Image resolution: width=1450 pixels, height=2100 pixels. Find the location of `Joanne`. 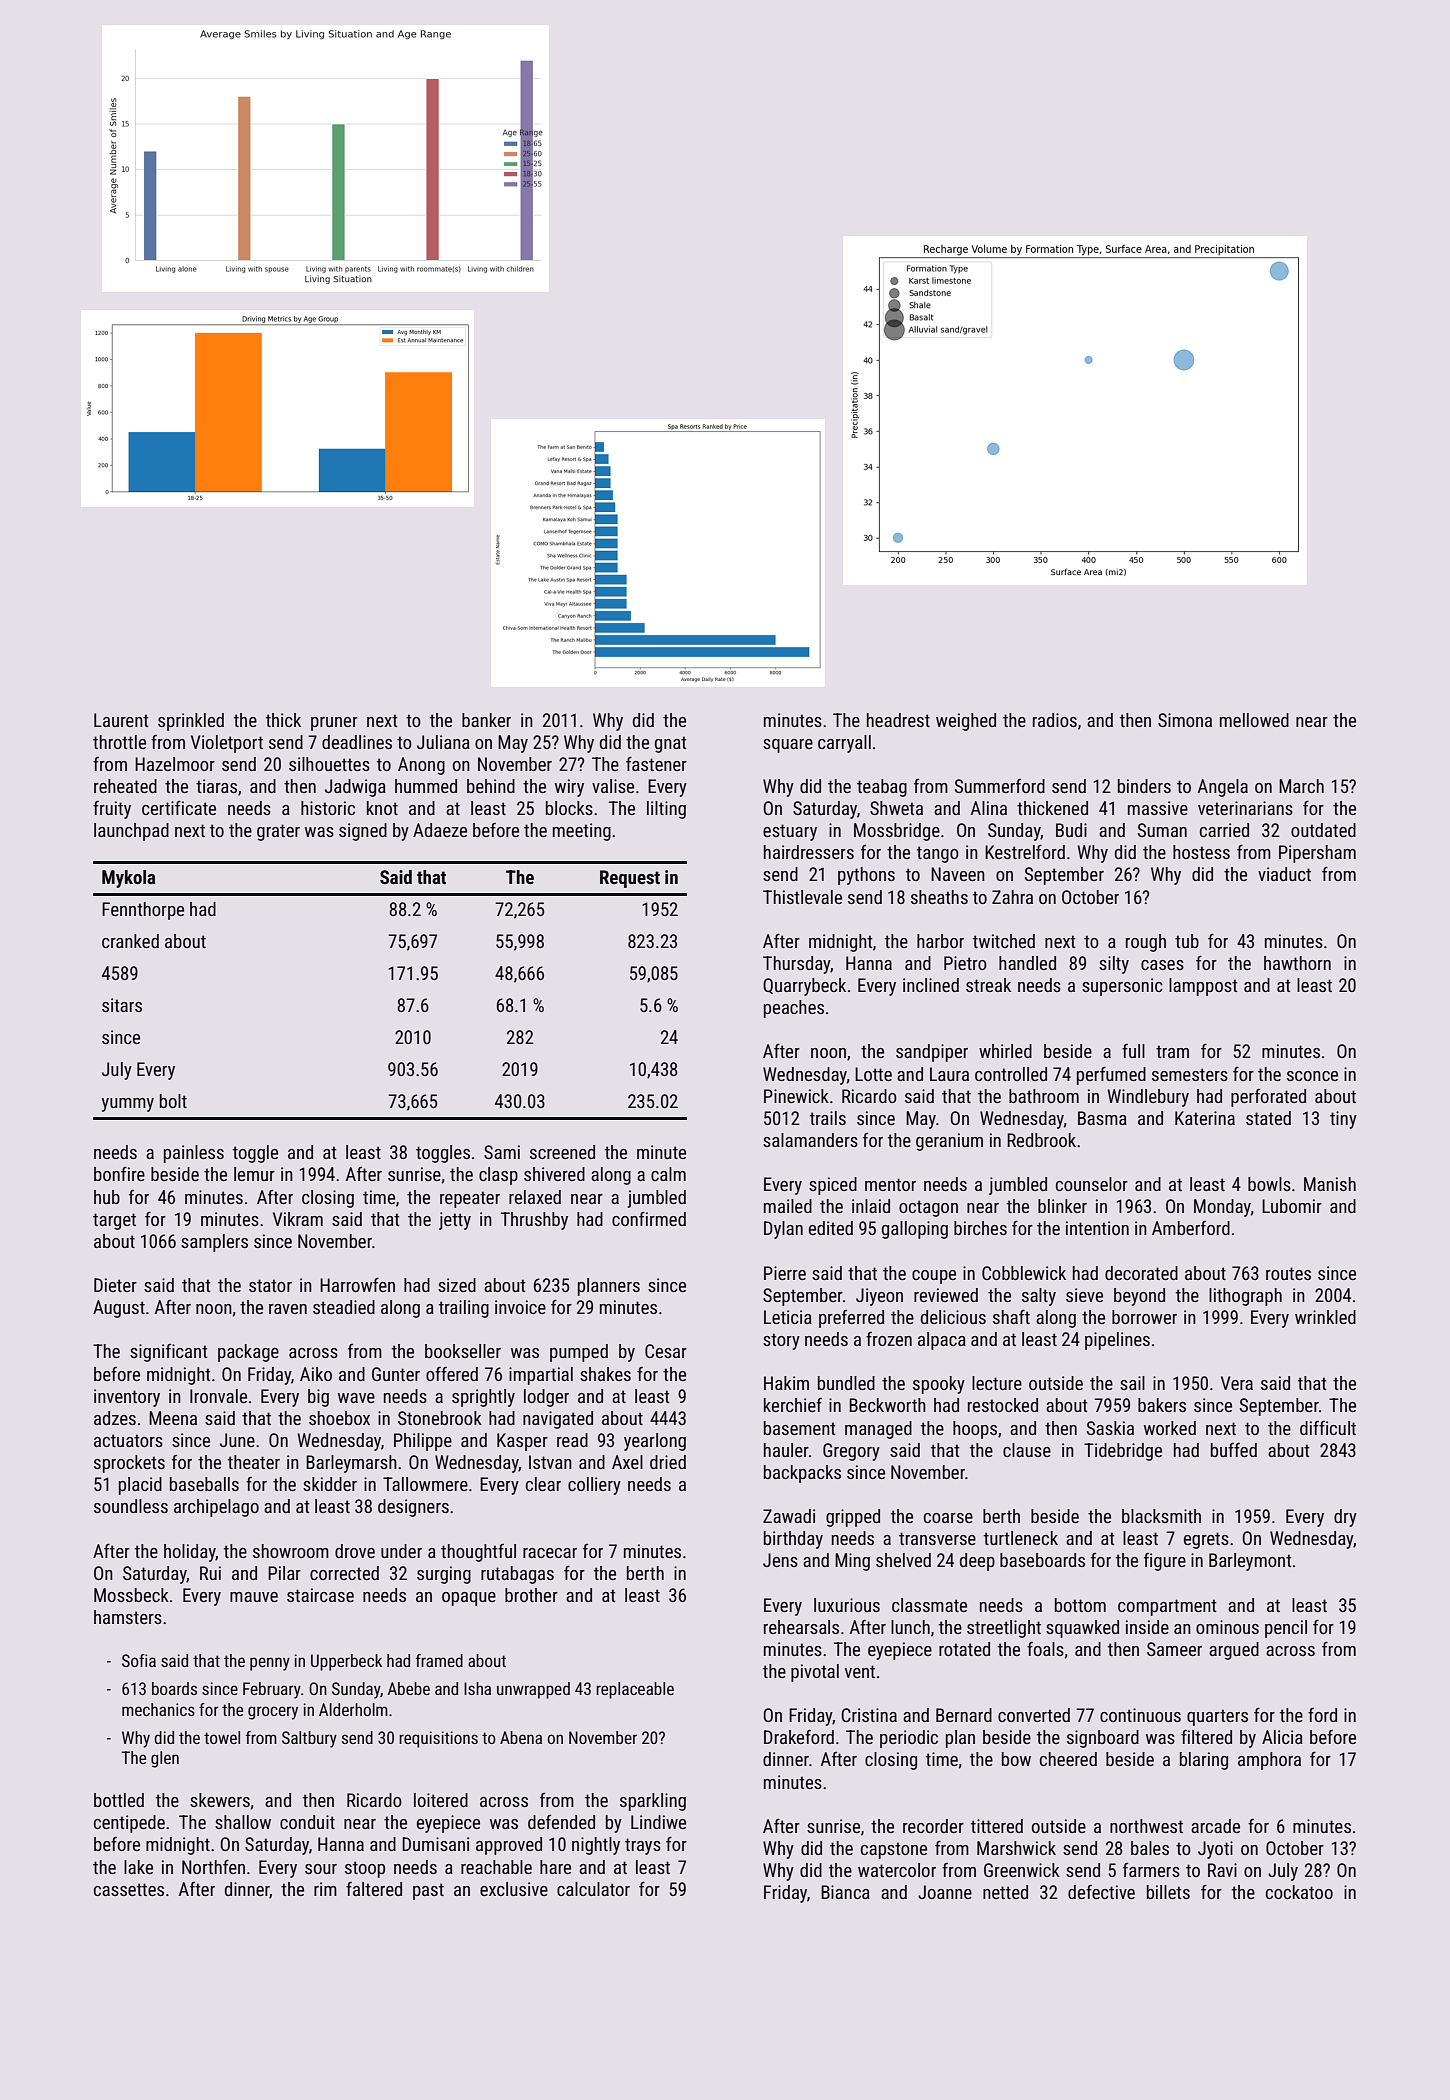

Joanne is located at coordinates (945, 1892).
